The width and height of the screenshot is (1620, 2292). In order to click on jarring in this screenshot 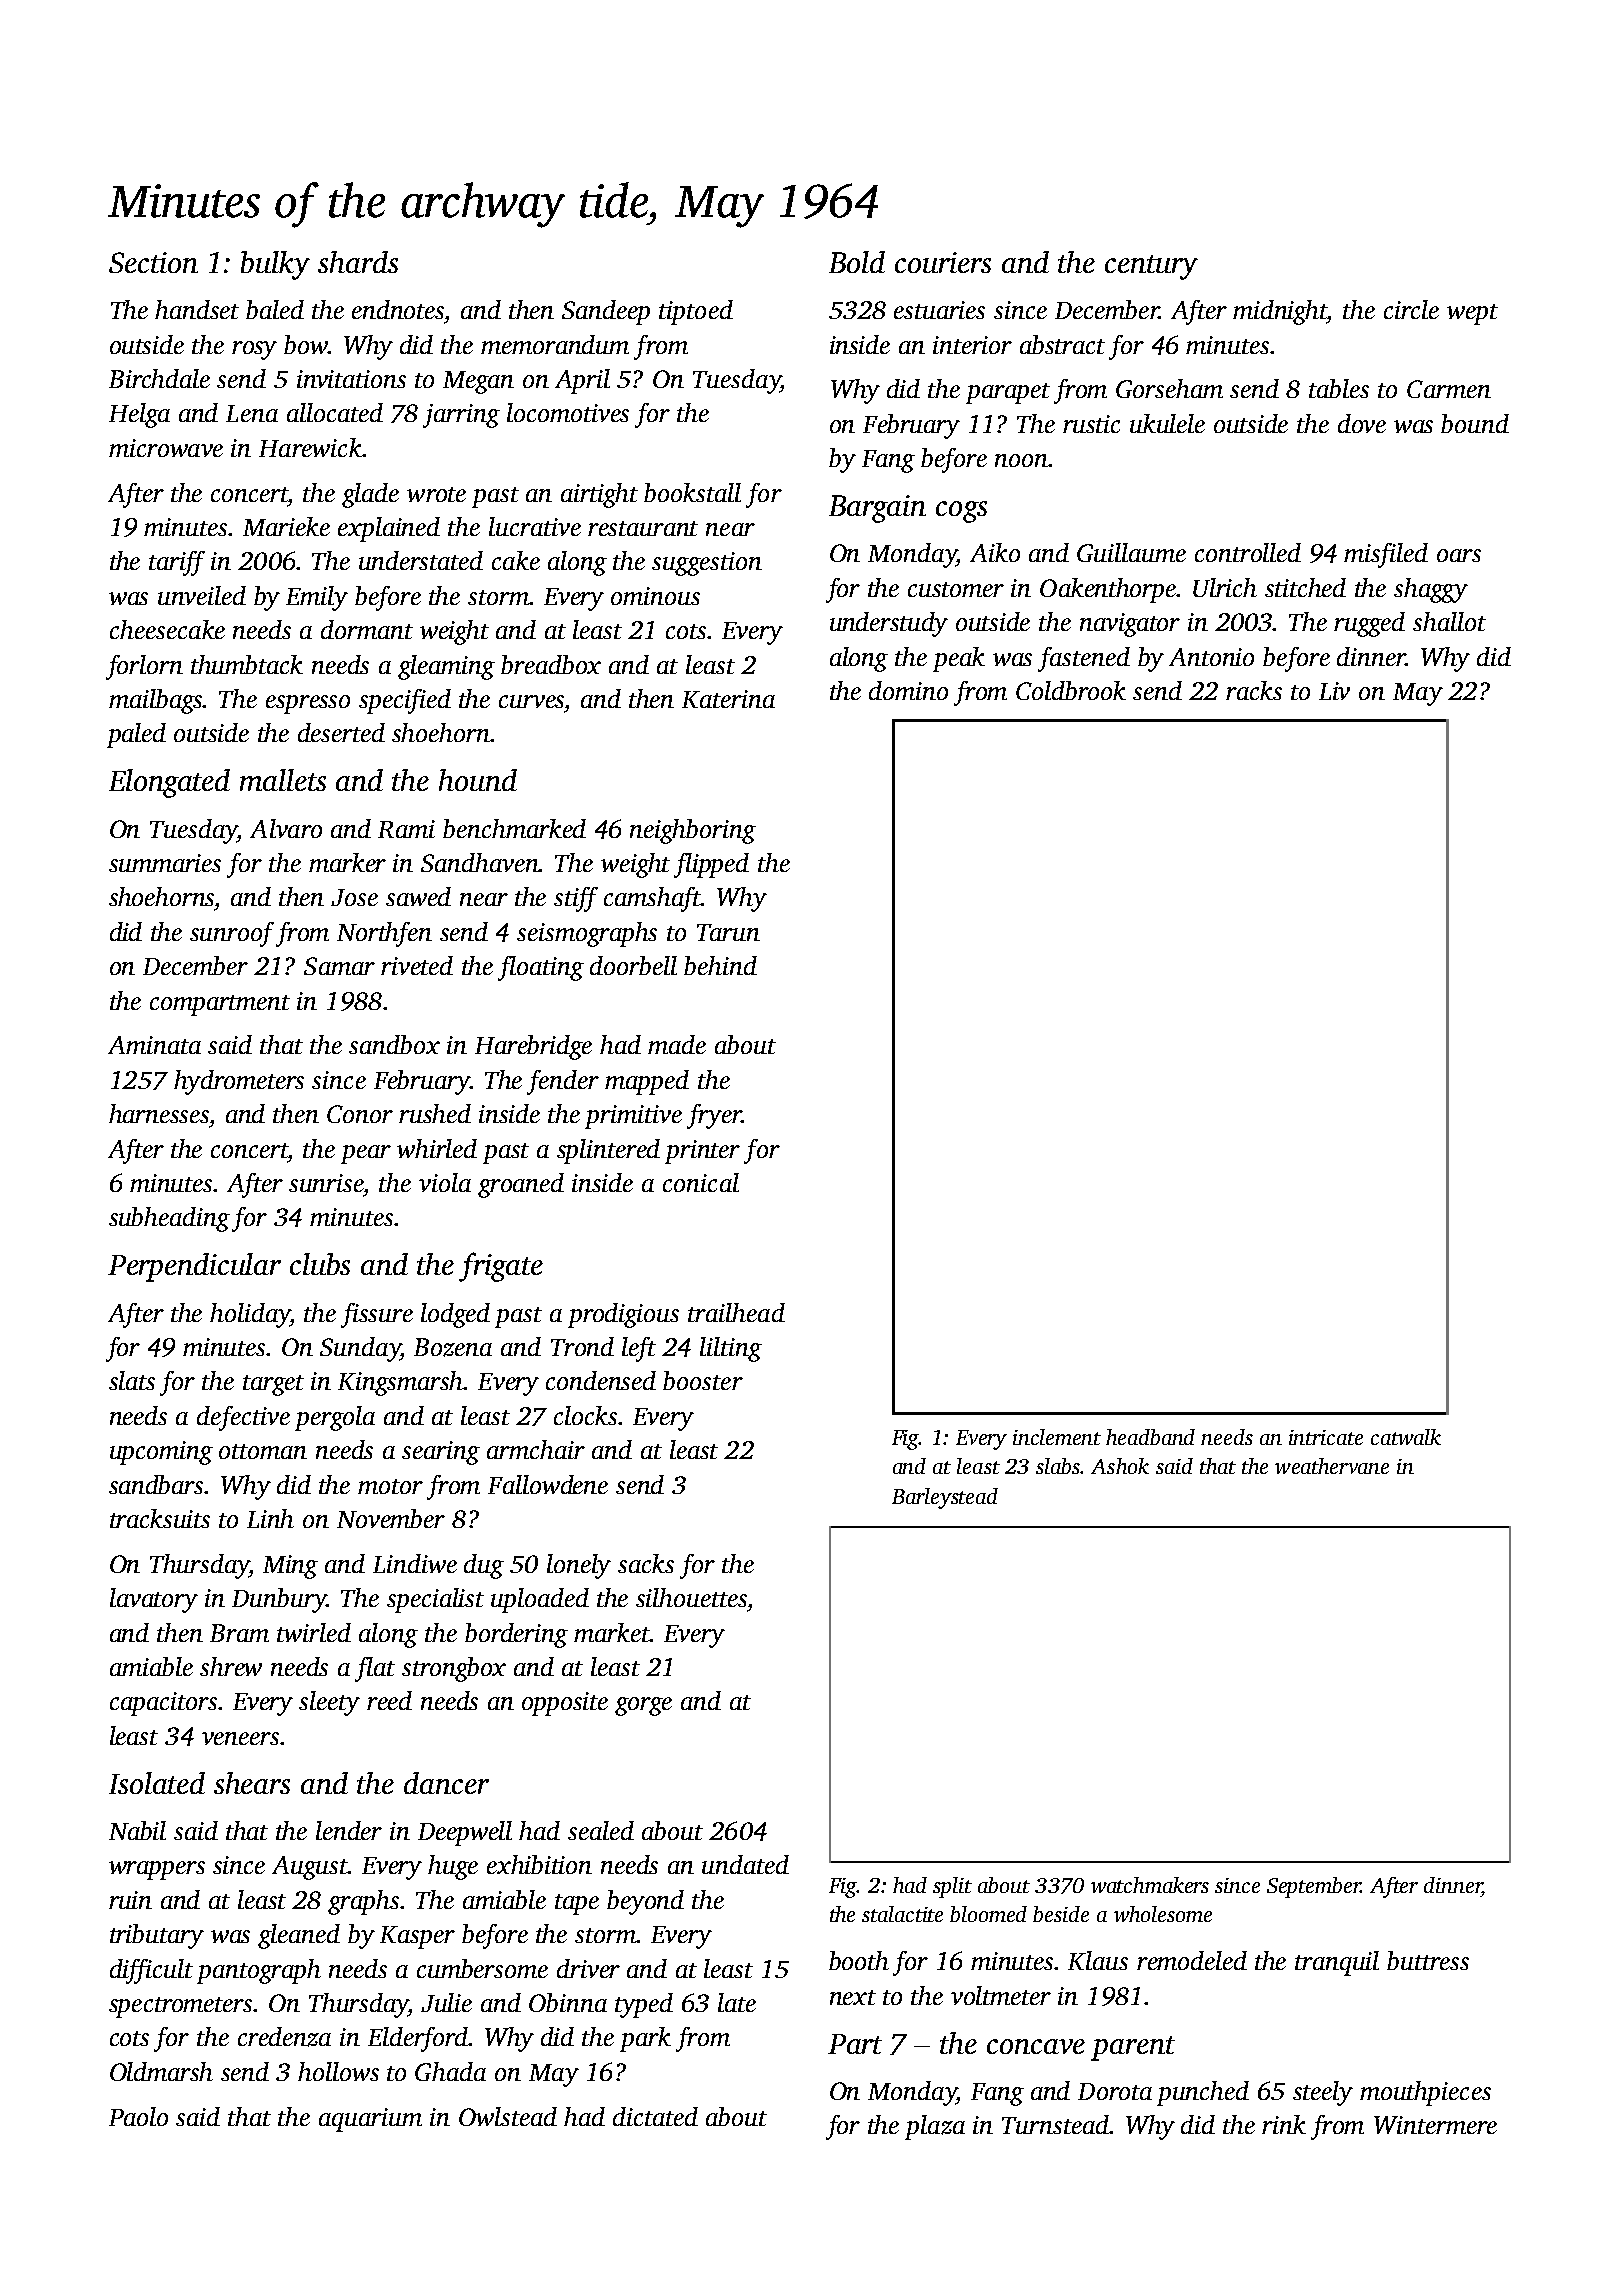, I will do `click(461, 416)`.
